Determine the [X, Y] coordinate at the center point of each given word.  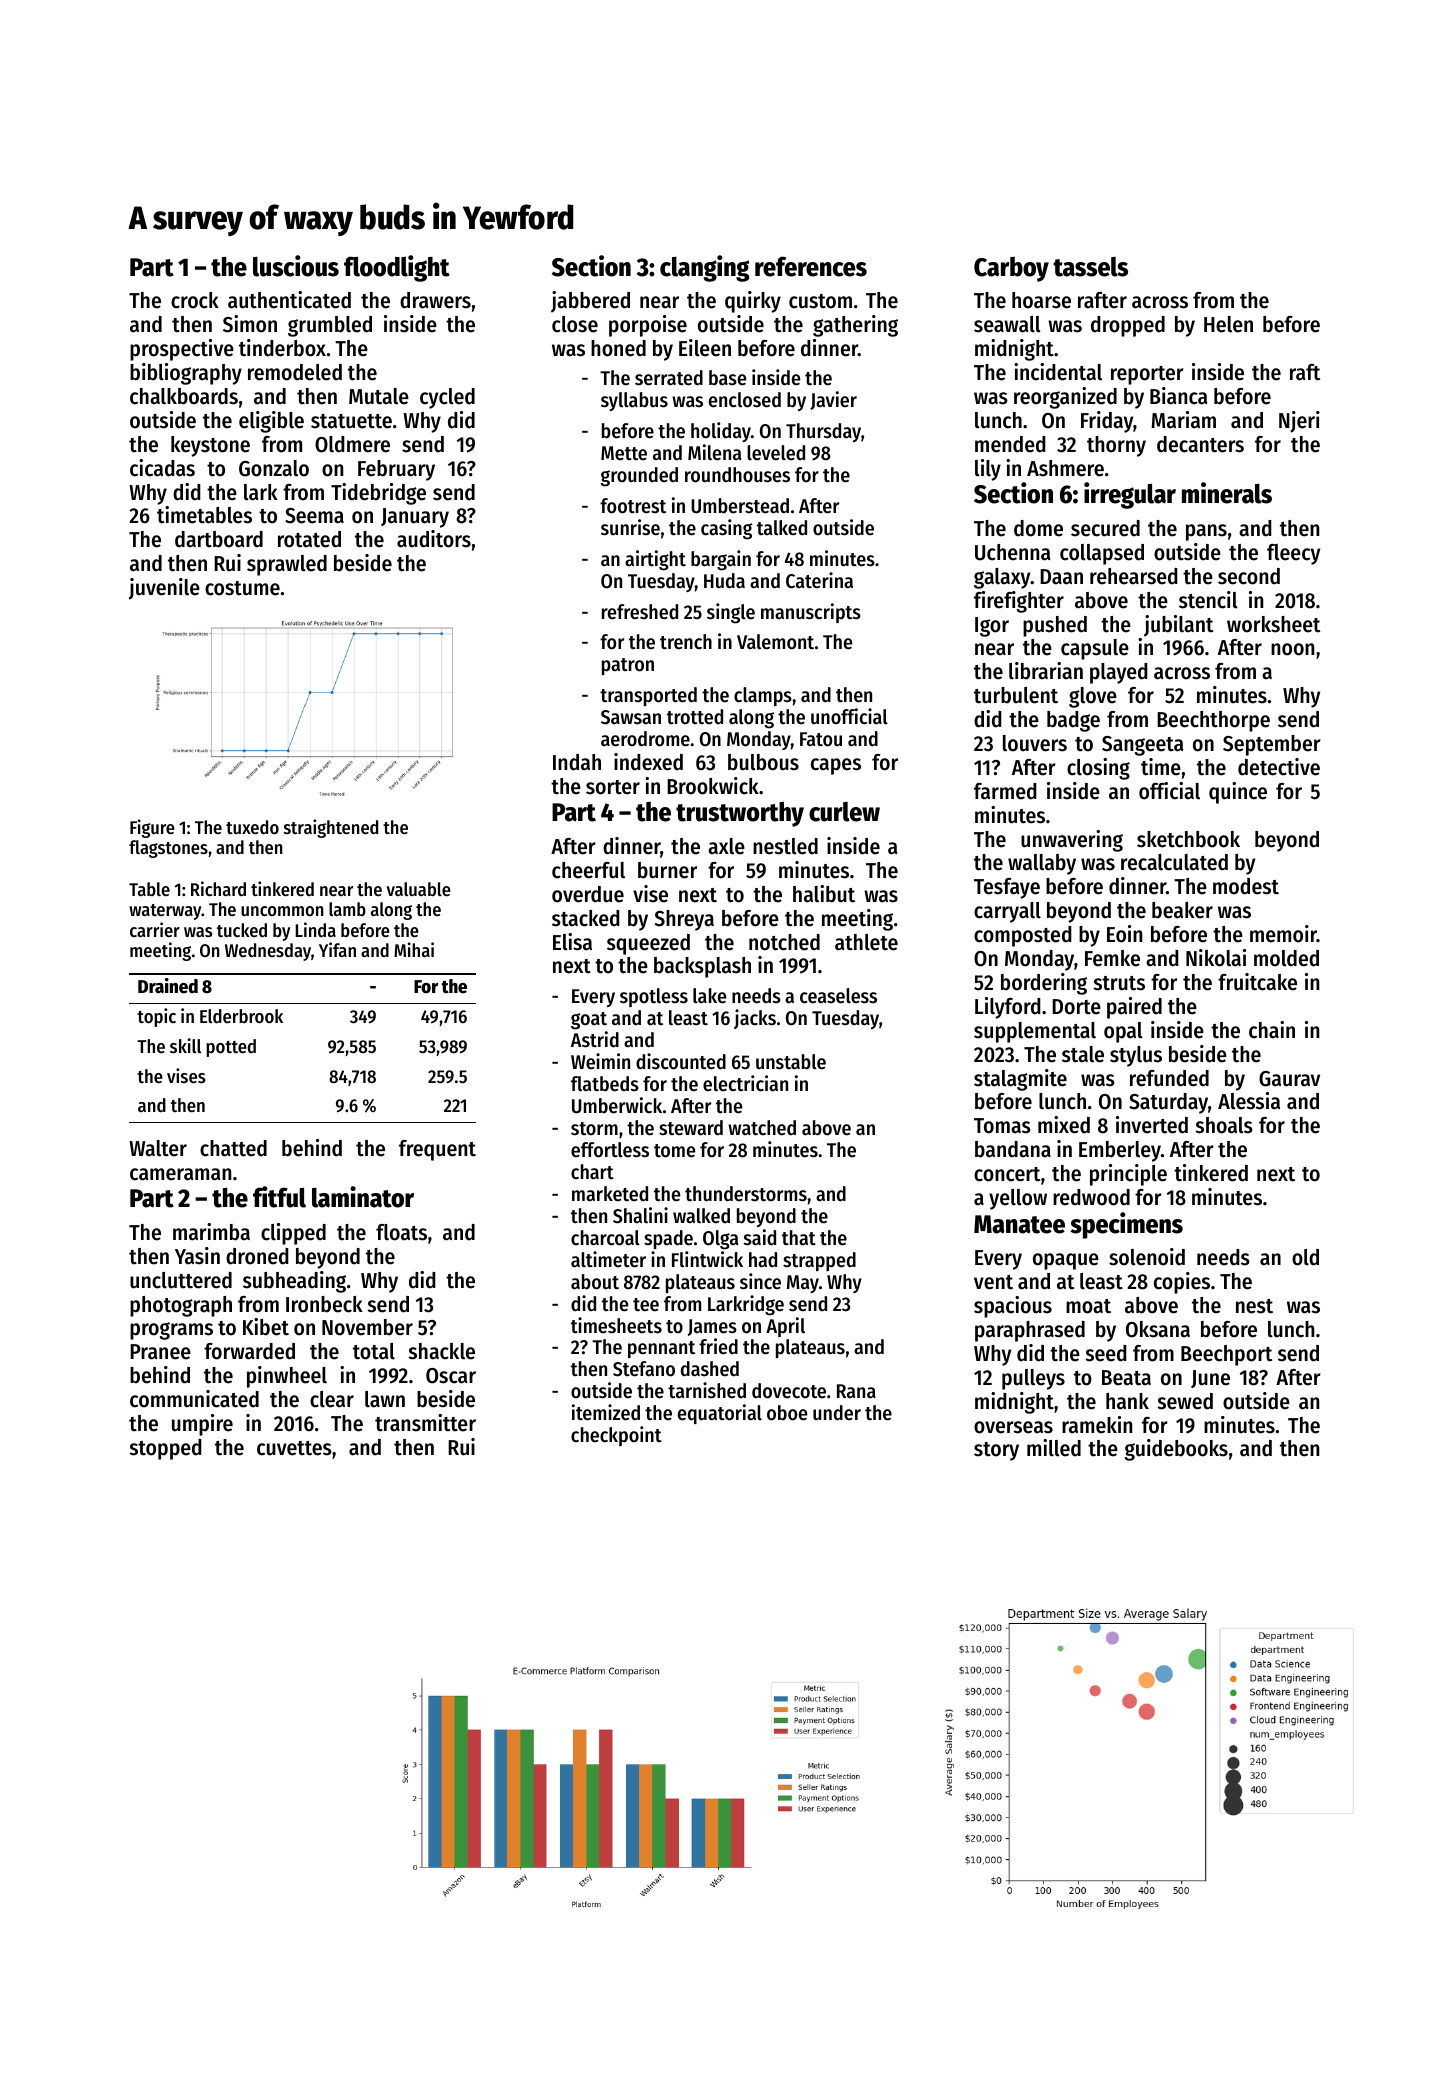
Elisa [572, 942]
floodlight [397, 268]
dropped [1128, 326]
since [760, 1281]
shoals [1224, 1125]
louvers [1035, 743]
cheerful [588, 870]
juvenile [164, 589]
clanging [704, 268]
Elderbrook [241, 1016]
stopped [166, 1449]
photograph [181, 1306]
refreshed [640, 612]
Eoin [1124, 934]
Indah [577, 762]
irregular [1130, 495]
